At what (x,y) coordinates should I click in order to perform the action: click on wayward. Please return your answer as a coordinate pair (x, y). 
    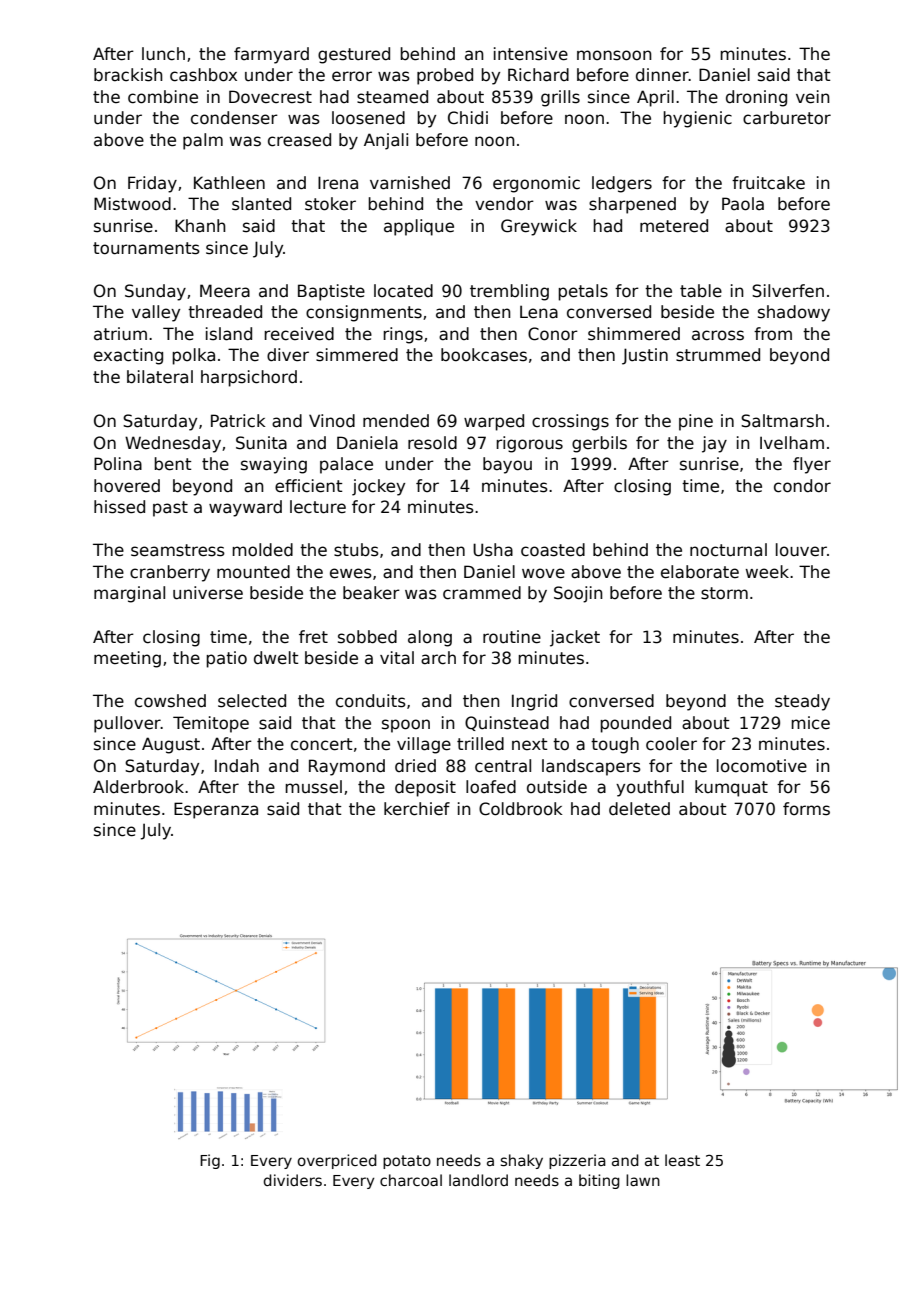
    Looking at the image, I should click on (245, 508).
